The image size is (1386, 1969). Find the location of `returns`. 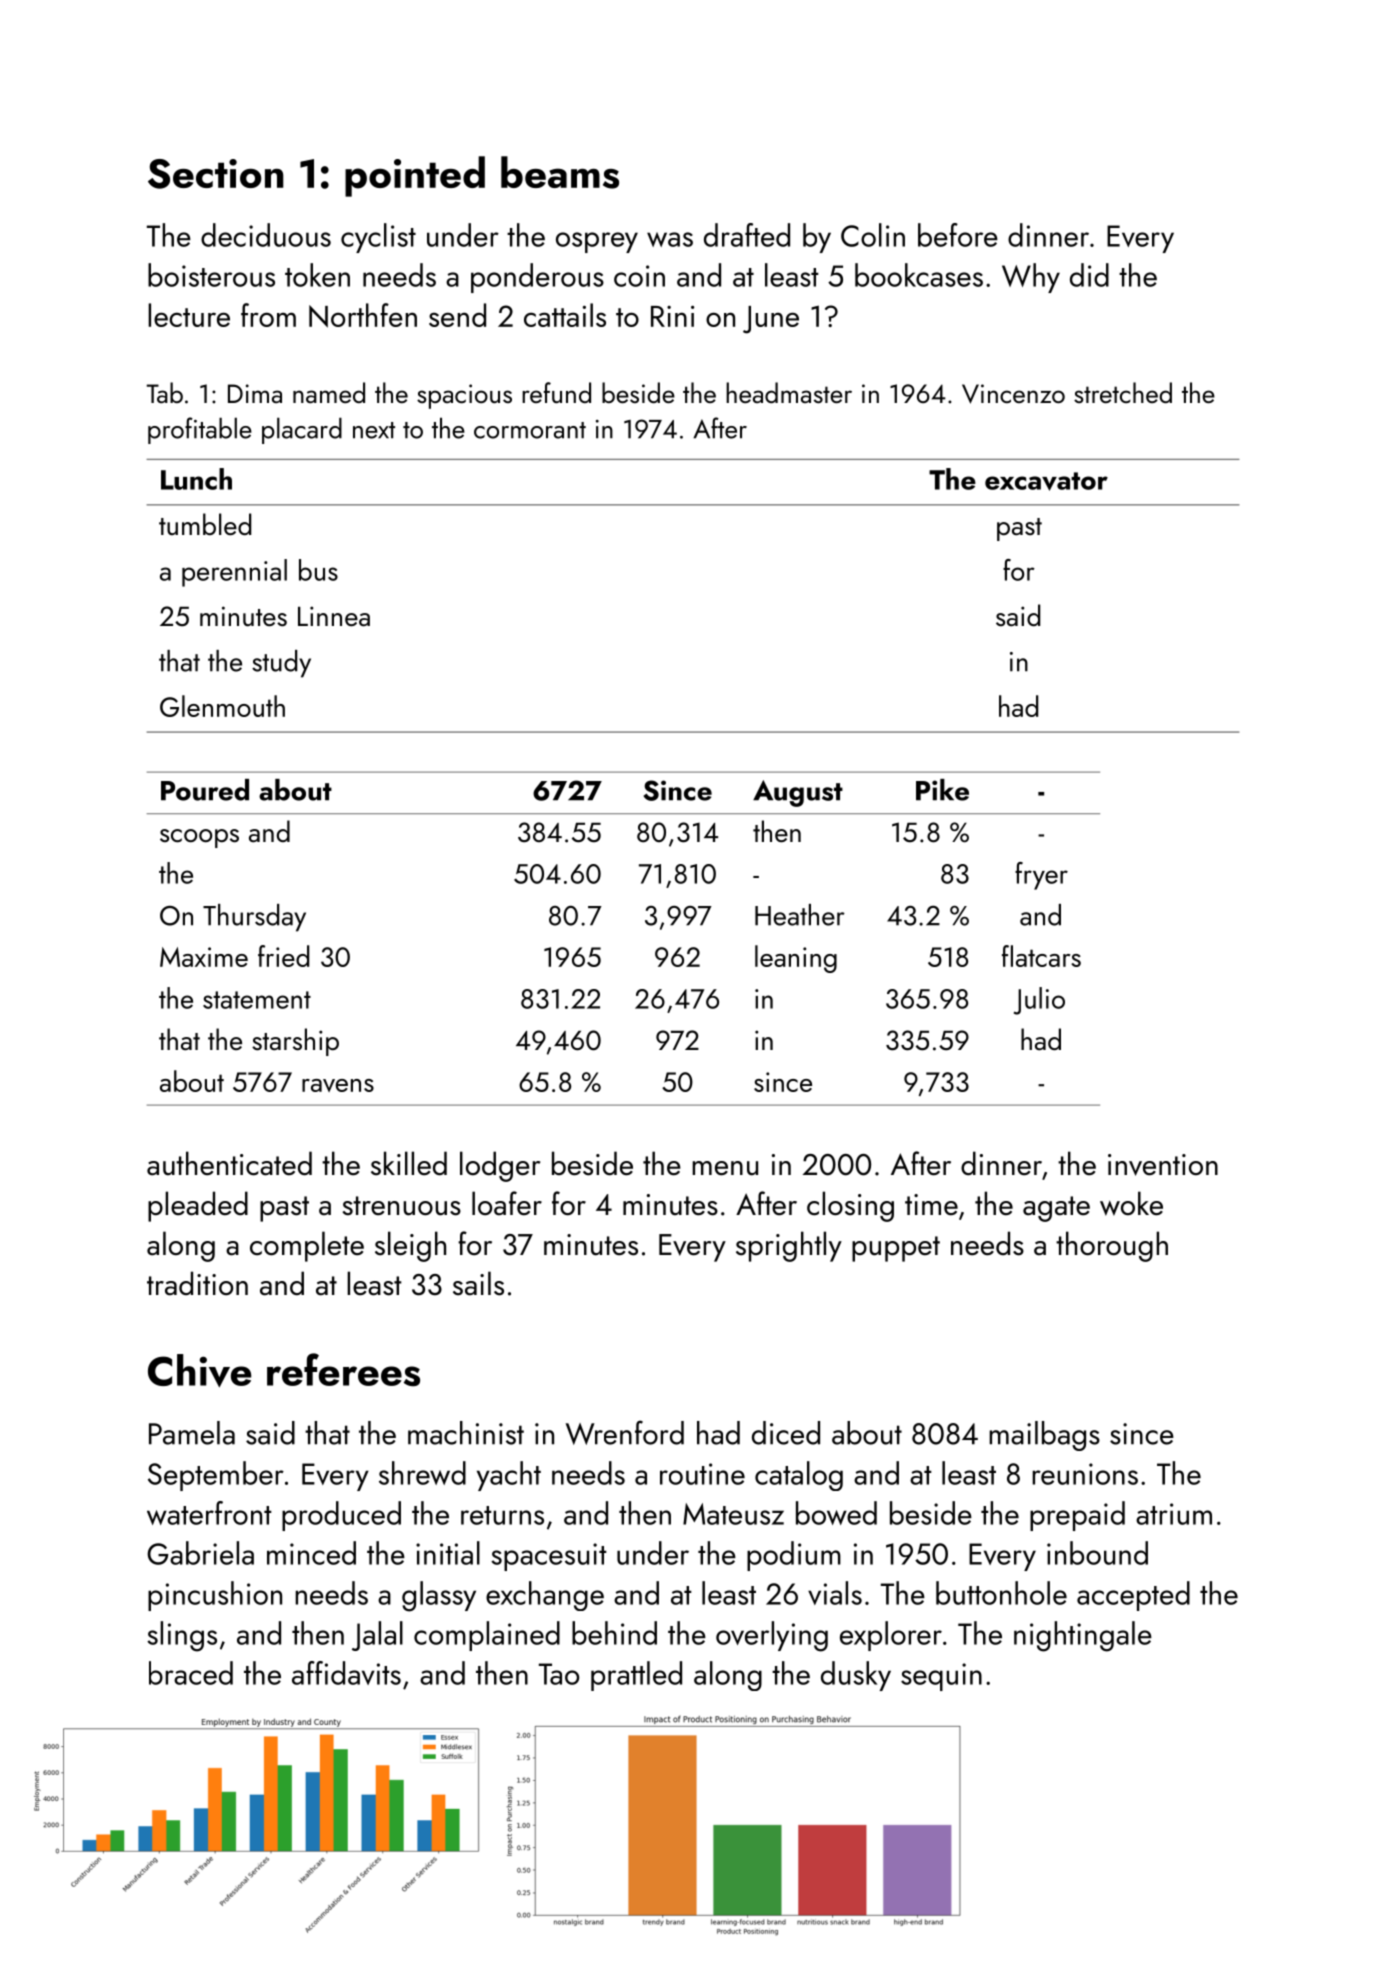

returns is located at coordinates (502, 1515).
